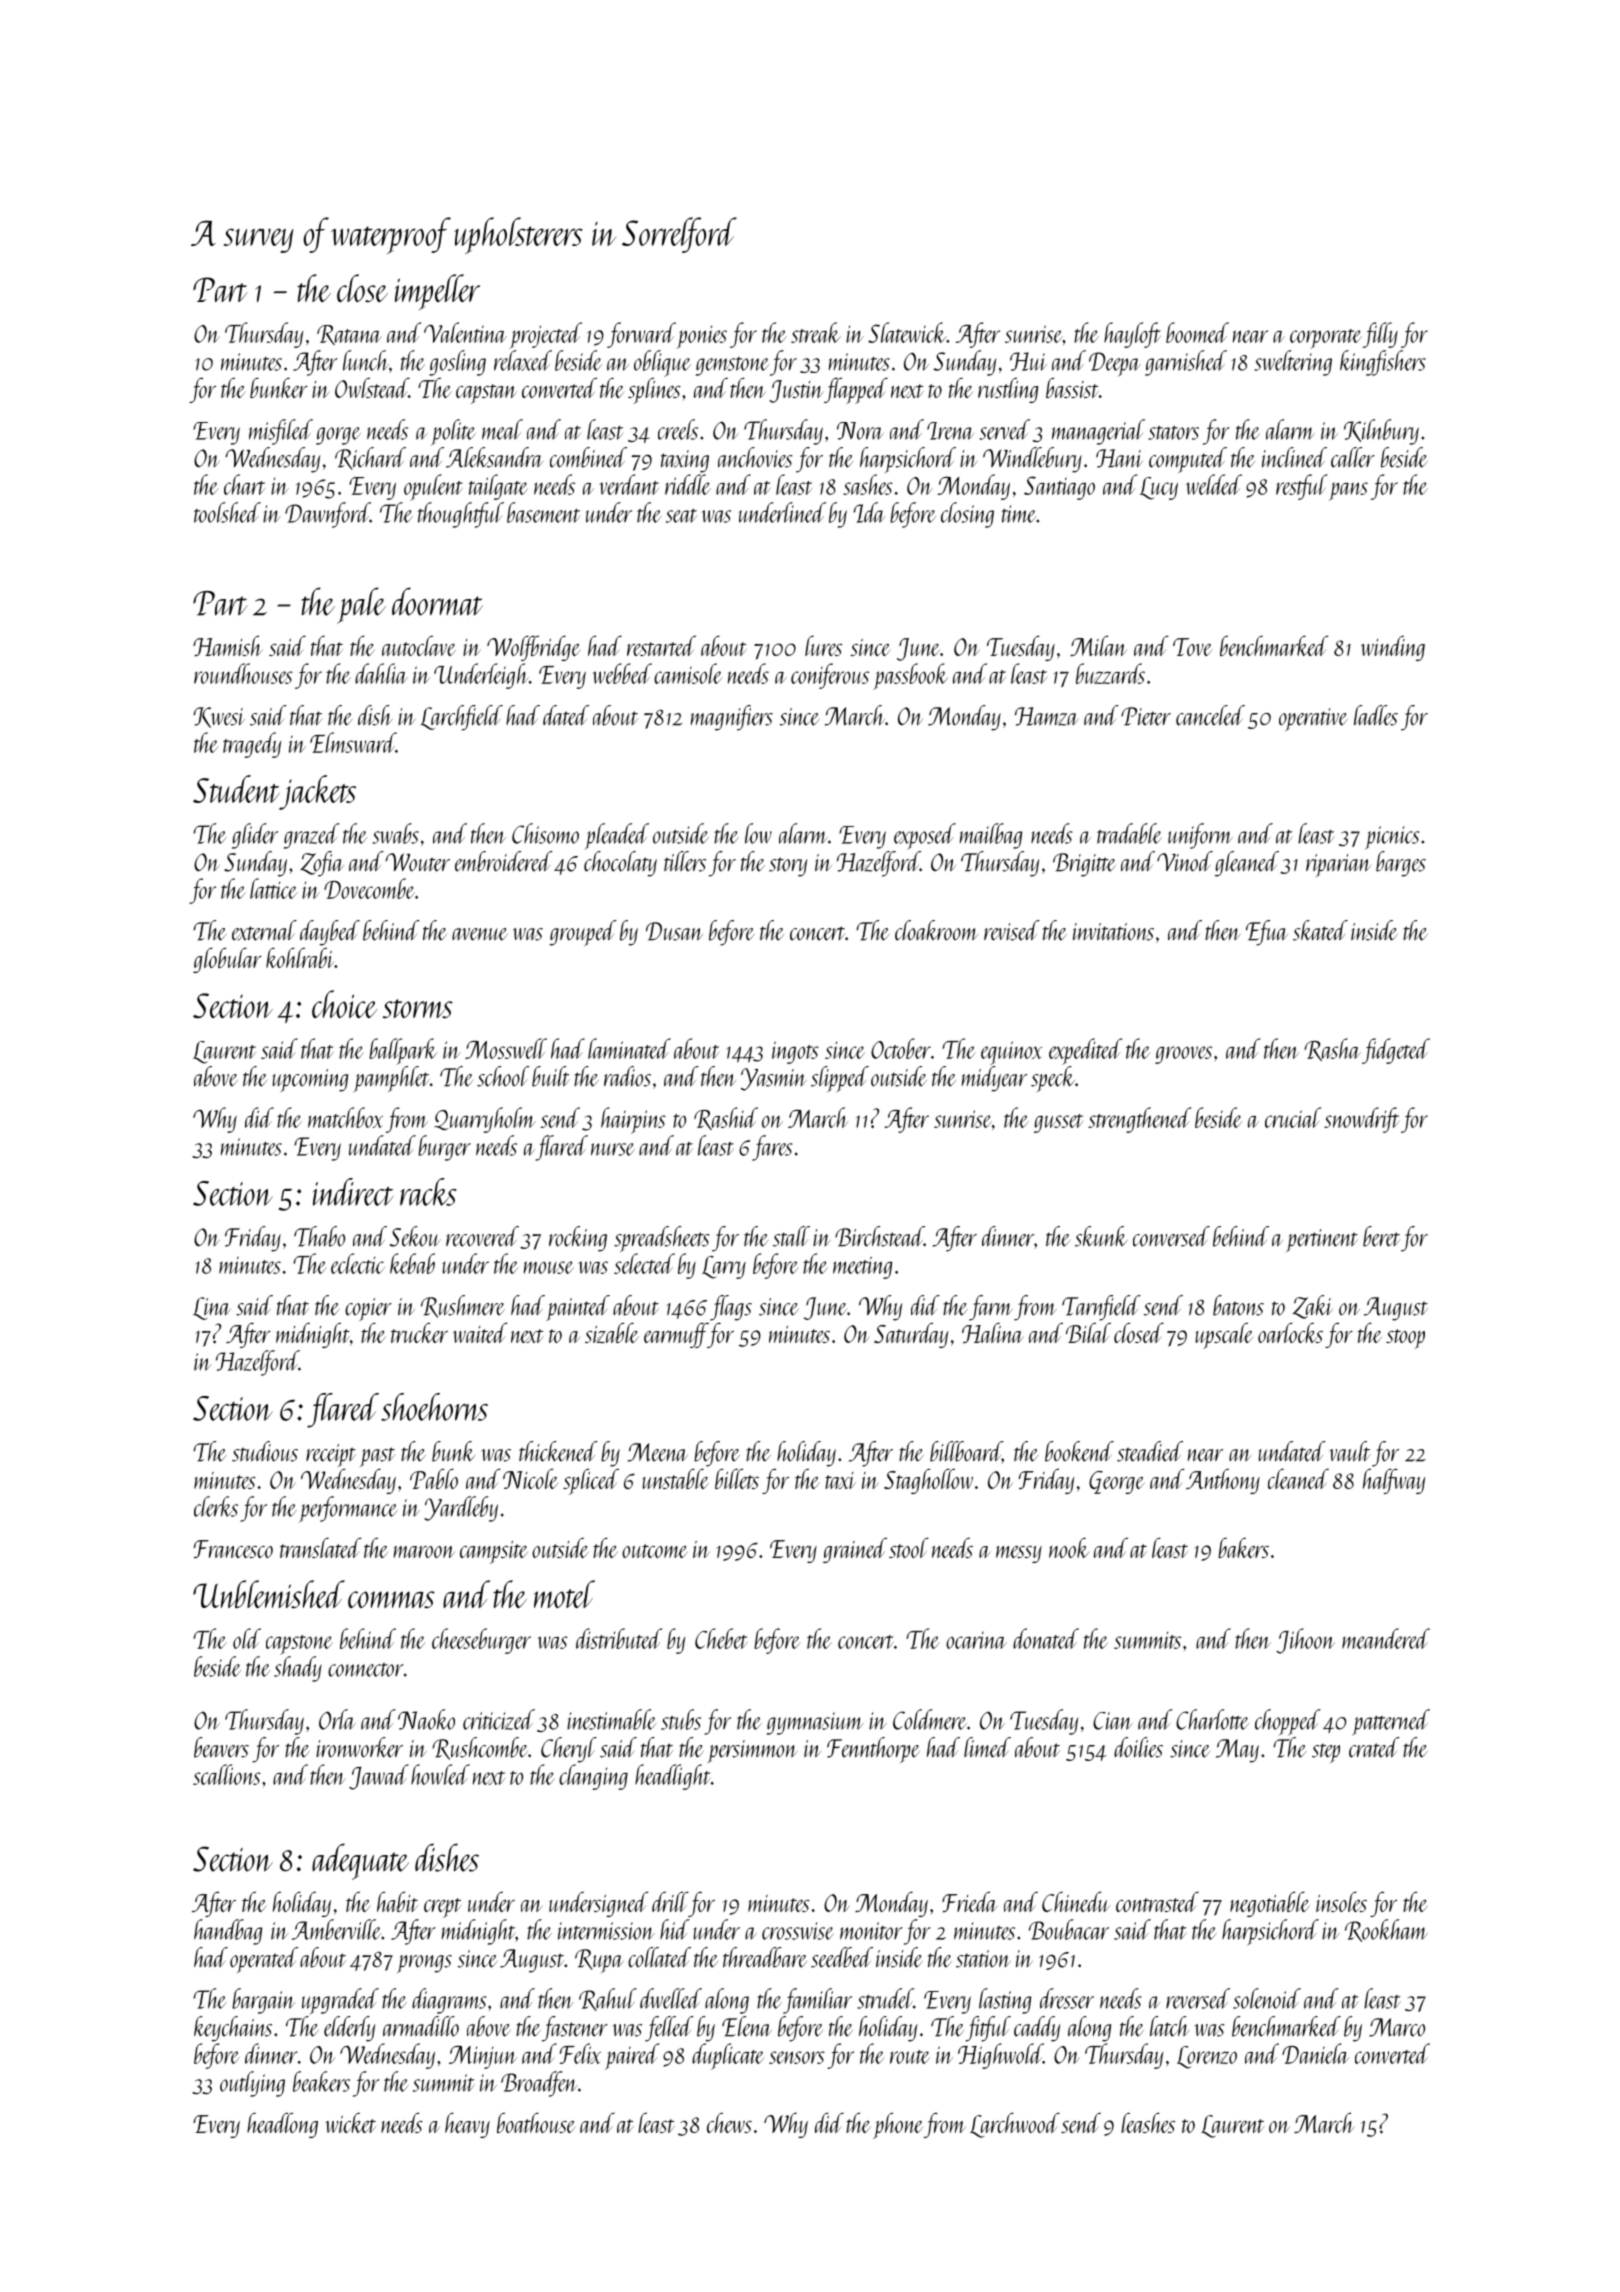 The width and height of the screenshot is (1620, 2292). I want to click on beret, so click(1381, 1236).
